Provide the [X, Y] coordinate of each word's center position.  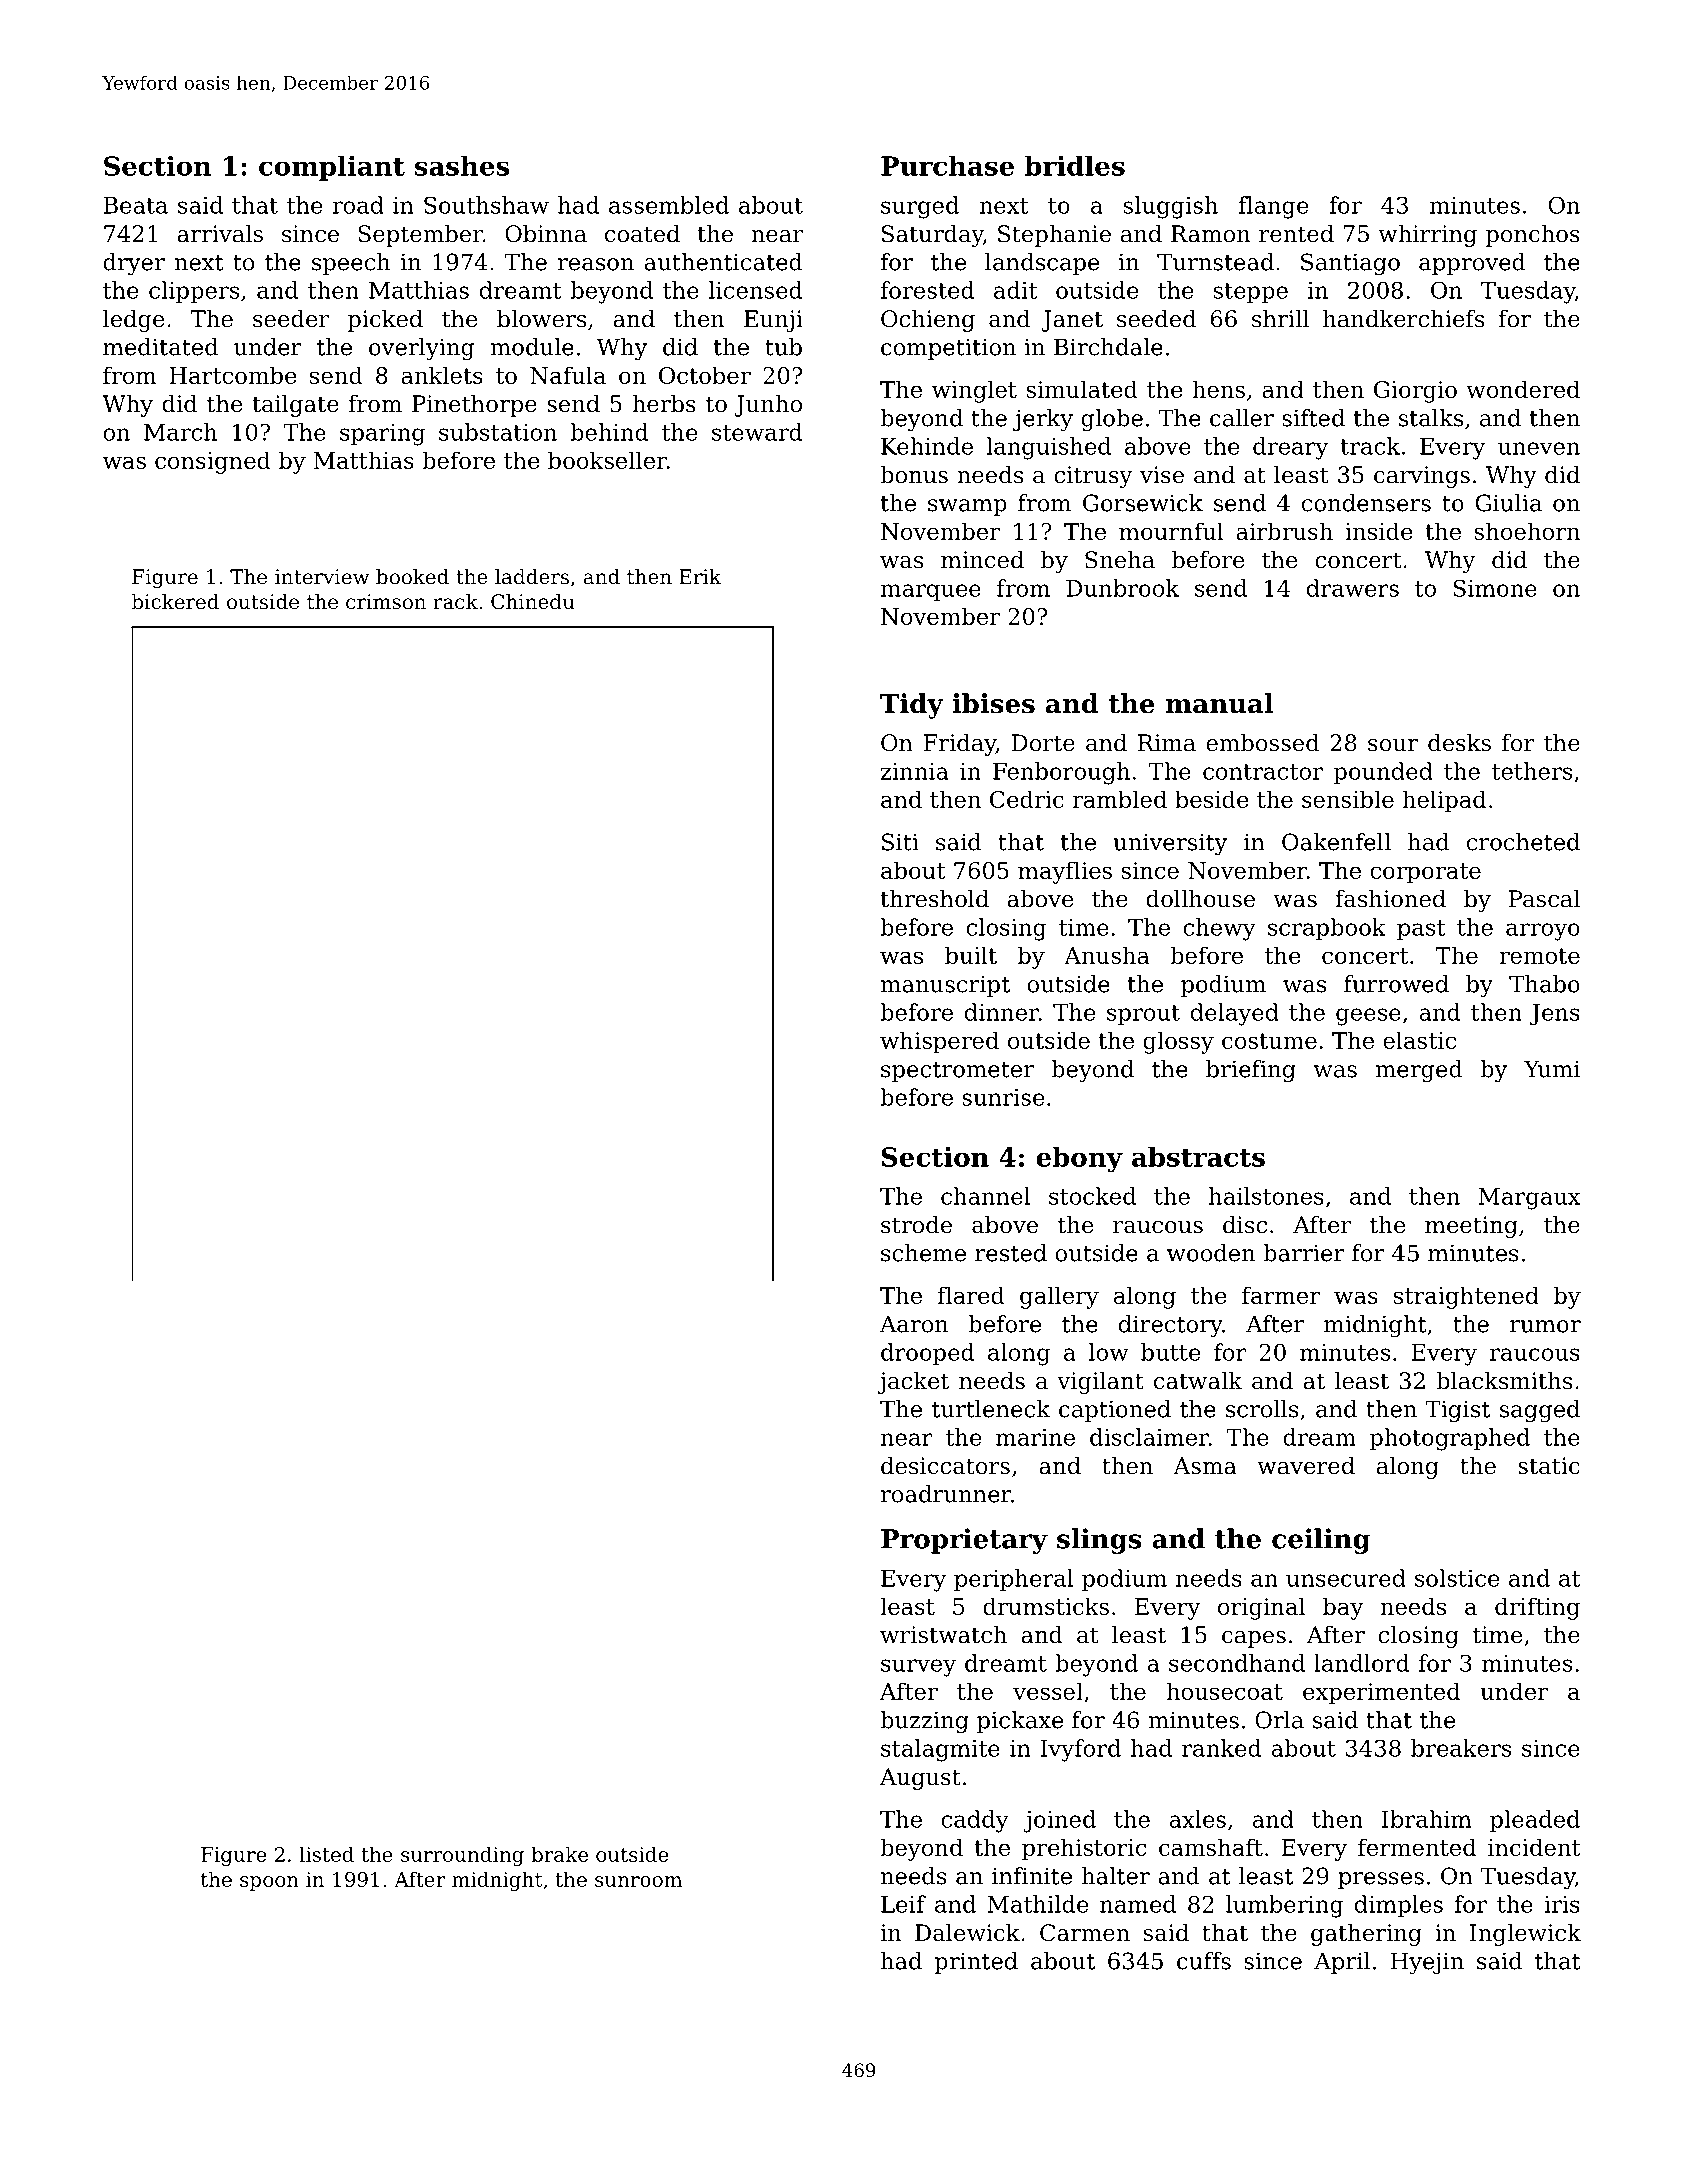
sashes [462, 165]
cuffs [1204, 1961]
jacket [913, 1383]
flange [1273, 207]
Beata [135, 205]
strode [916, 1225]
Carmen [1085, 1933]
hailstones [1266, 1196]
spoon [269, 1883]
